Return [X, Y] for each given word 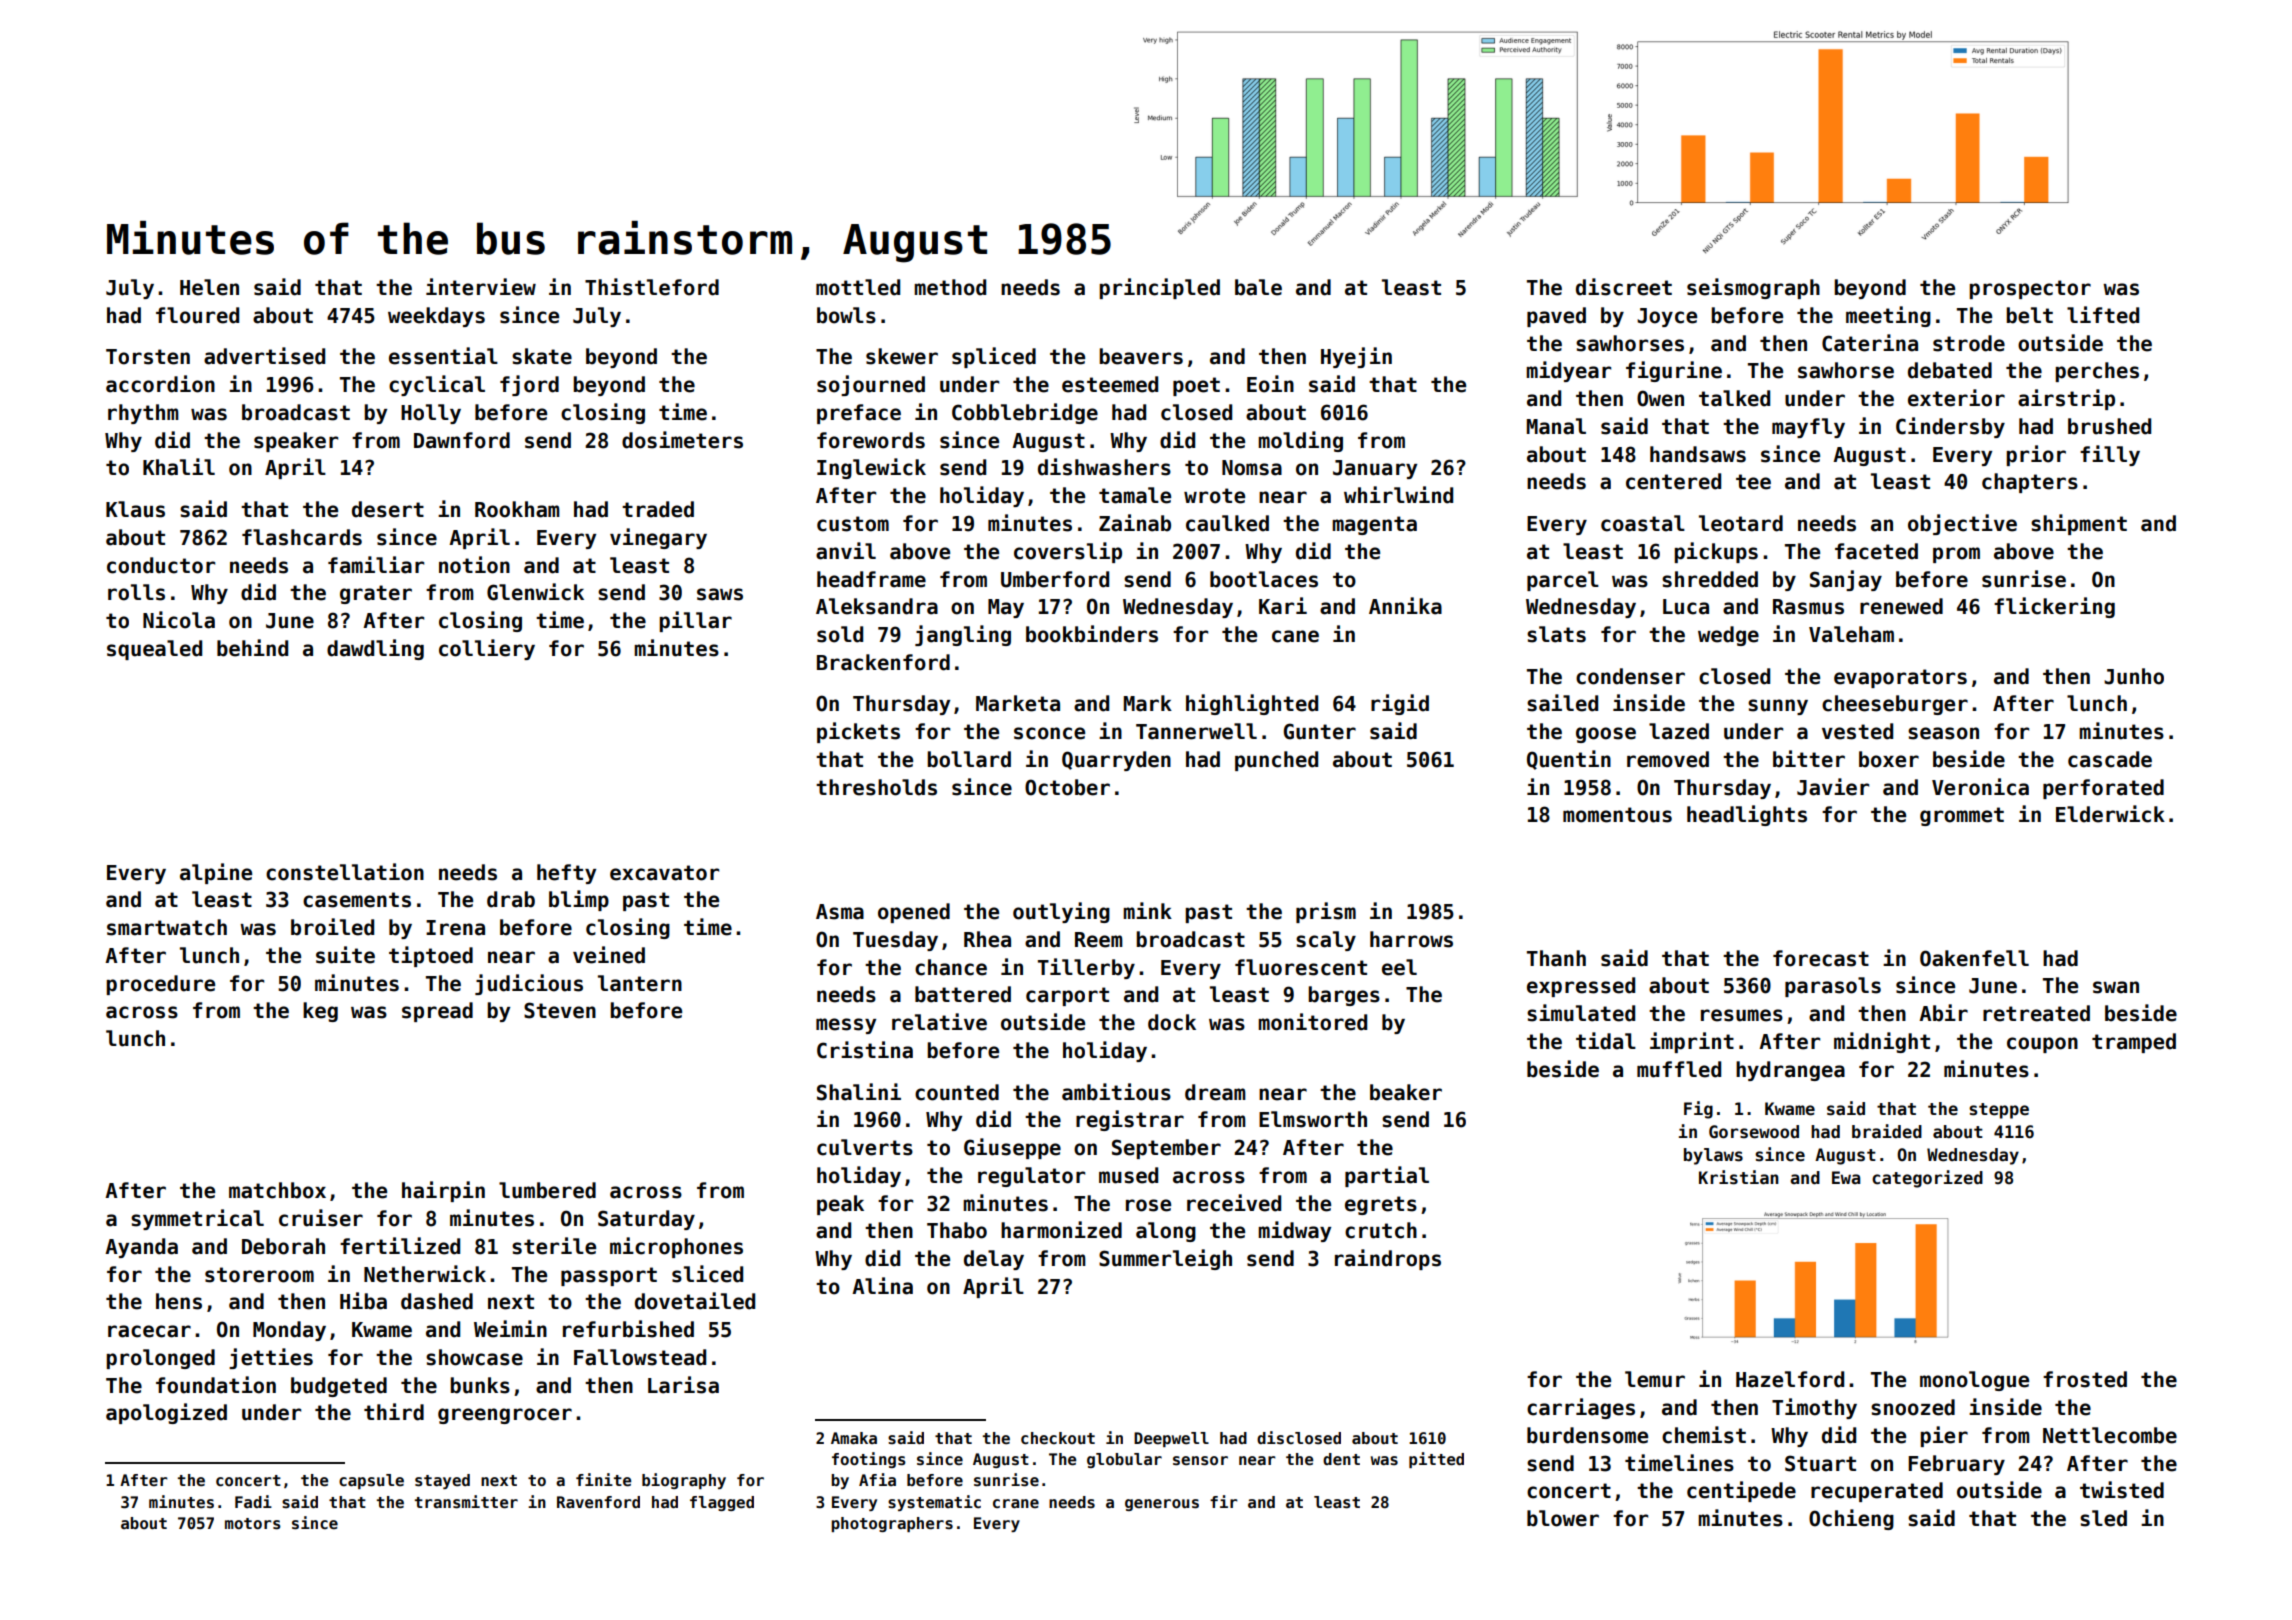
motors [253, 1524]
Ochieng [1851, 1519]
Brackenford [883, 662]
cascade [2110, 759]
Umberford [1055, 579]
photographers [892, 1524]
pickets [858, 732]
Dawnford [462, 440]
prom [1956, 555]
